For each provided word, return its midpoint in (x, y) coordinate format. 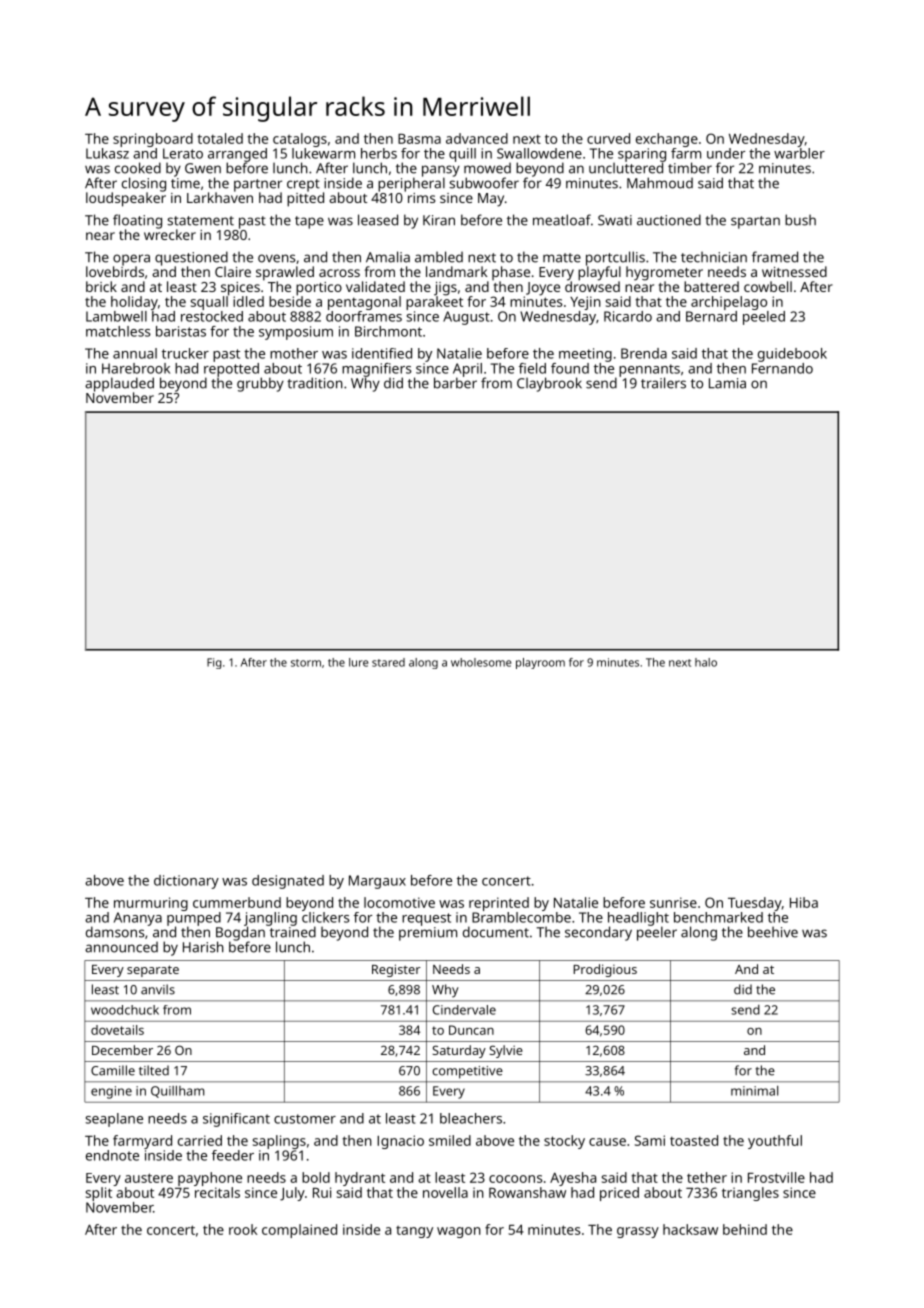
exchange (667, 140)
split (99, 1194)
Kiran (439, 220)
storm (306, 663)
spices (240, 289)
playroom (540, 663)
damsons (115, 932)
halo (706, 662)
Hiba (804, 902)
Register (396, 970)
